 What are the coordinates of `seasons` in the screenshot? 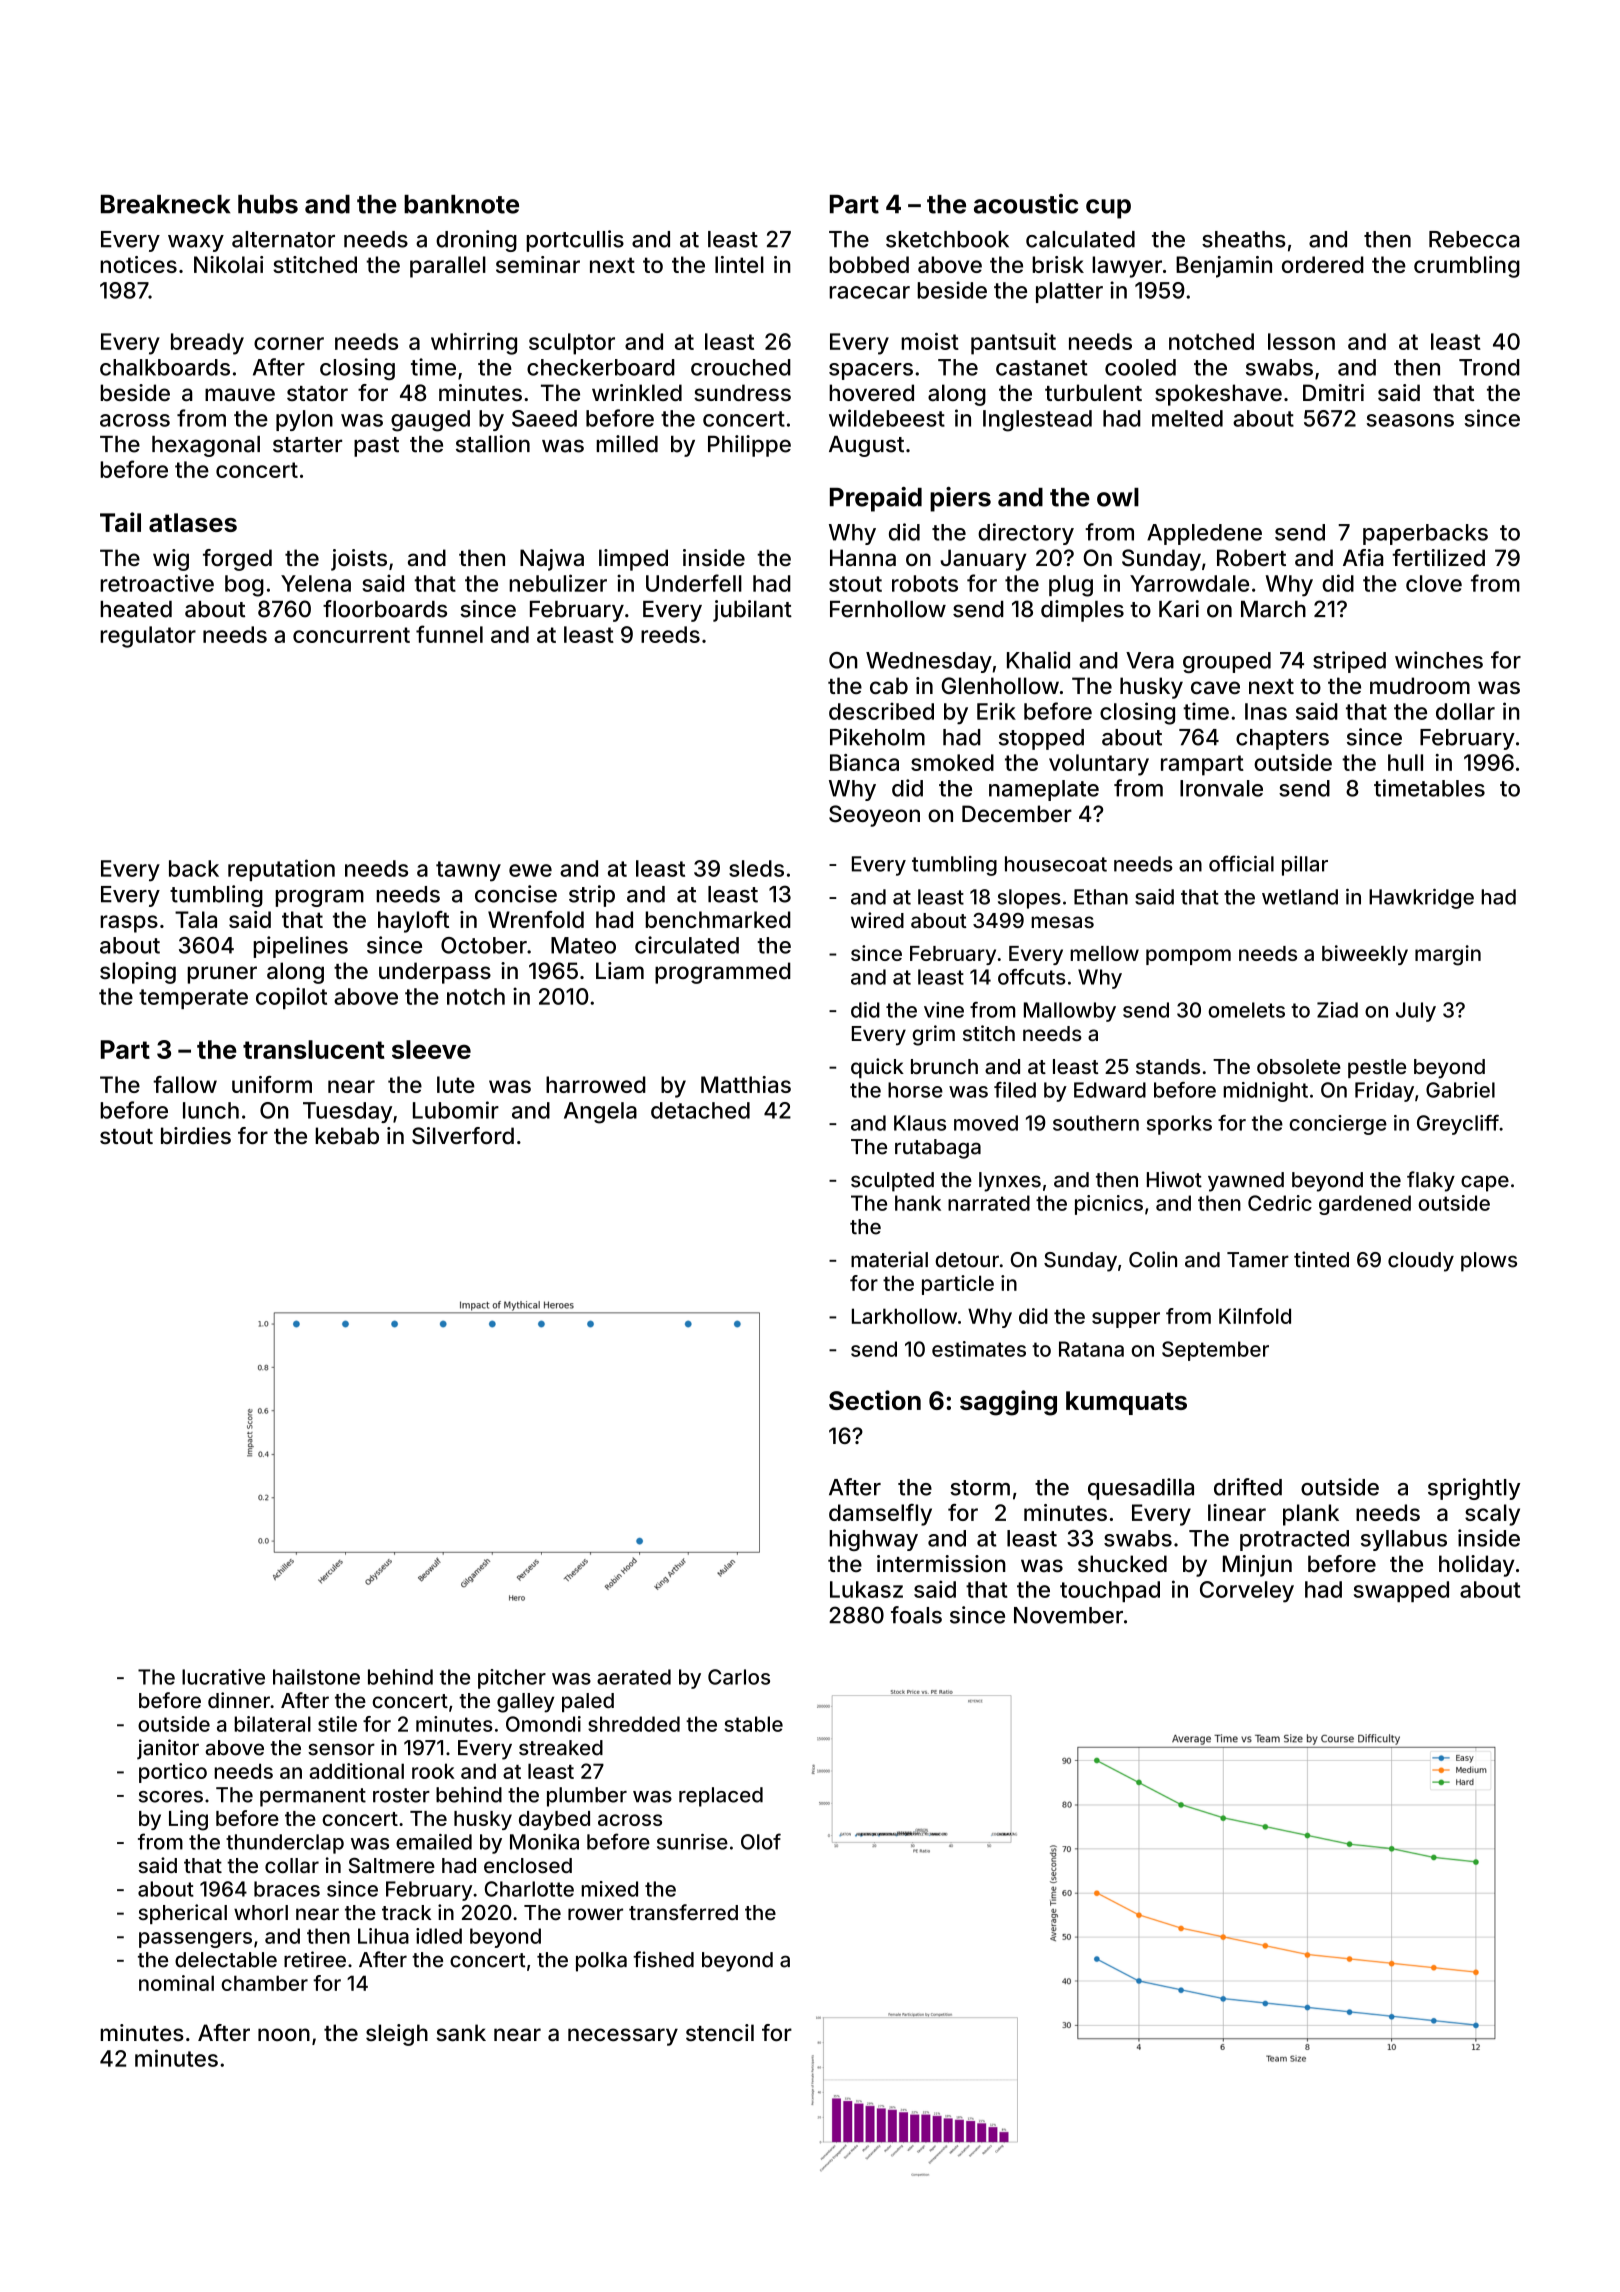 It's located at (1410, 420).
